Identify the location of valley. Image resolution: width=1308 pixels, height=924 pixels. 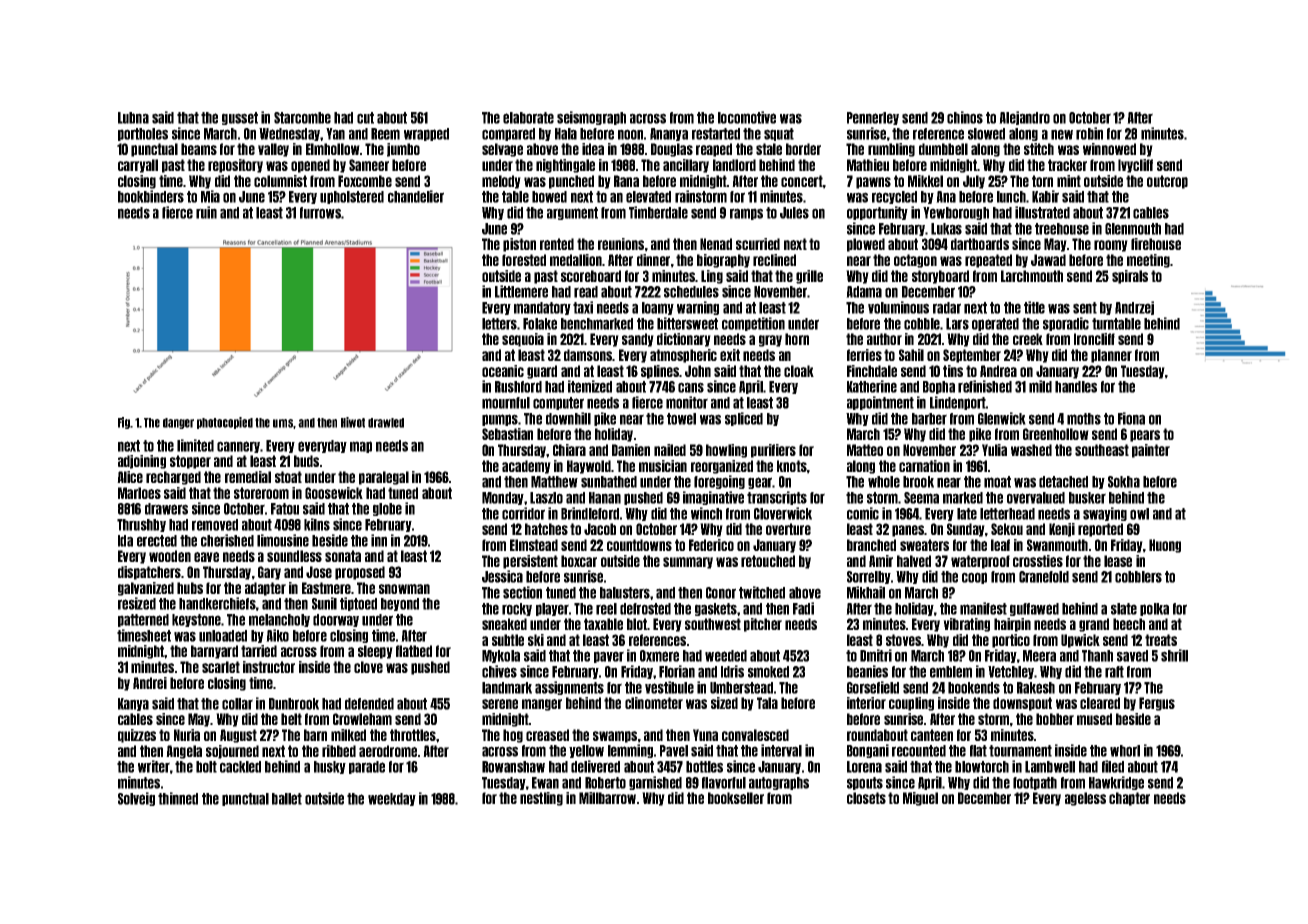
(273, 150).
